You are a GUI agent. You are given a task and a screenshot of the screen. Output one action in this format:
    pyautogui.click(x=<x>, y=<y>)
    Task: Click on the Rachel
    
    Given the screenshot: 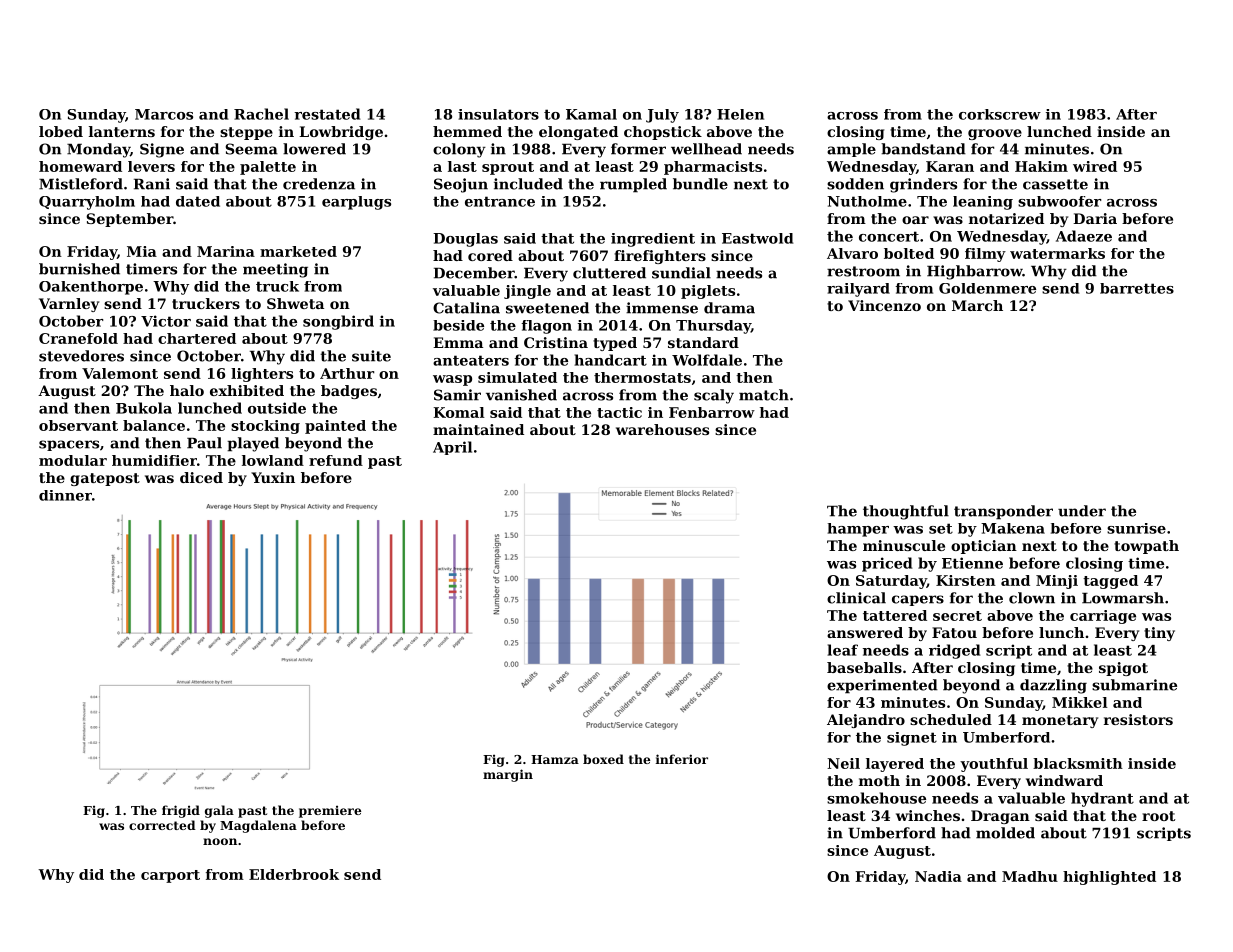 What is the action you would take?
    pyautogui.click(x=261, y=114)
